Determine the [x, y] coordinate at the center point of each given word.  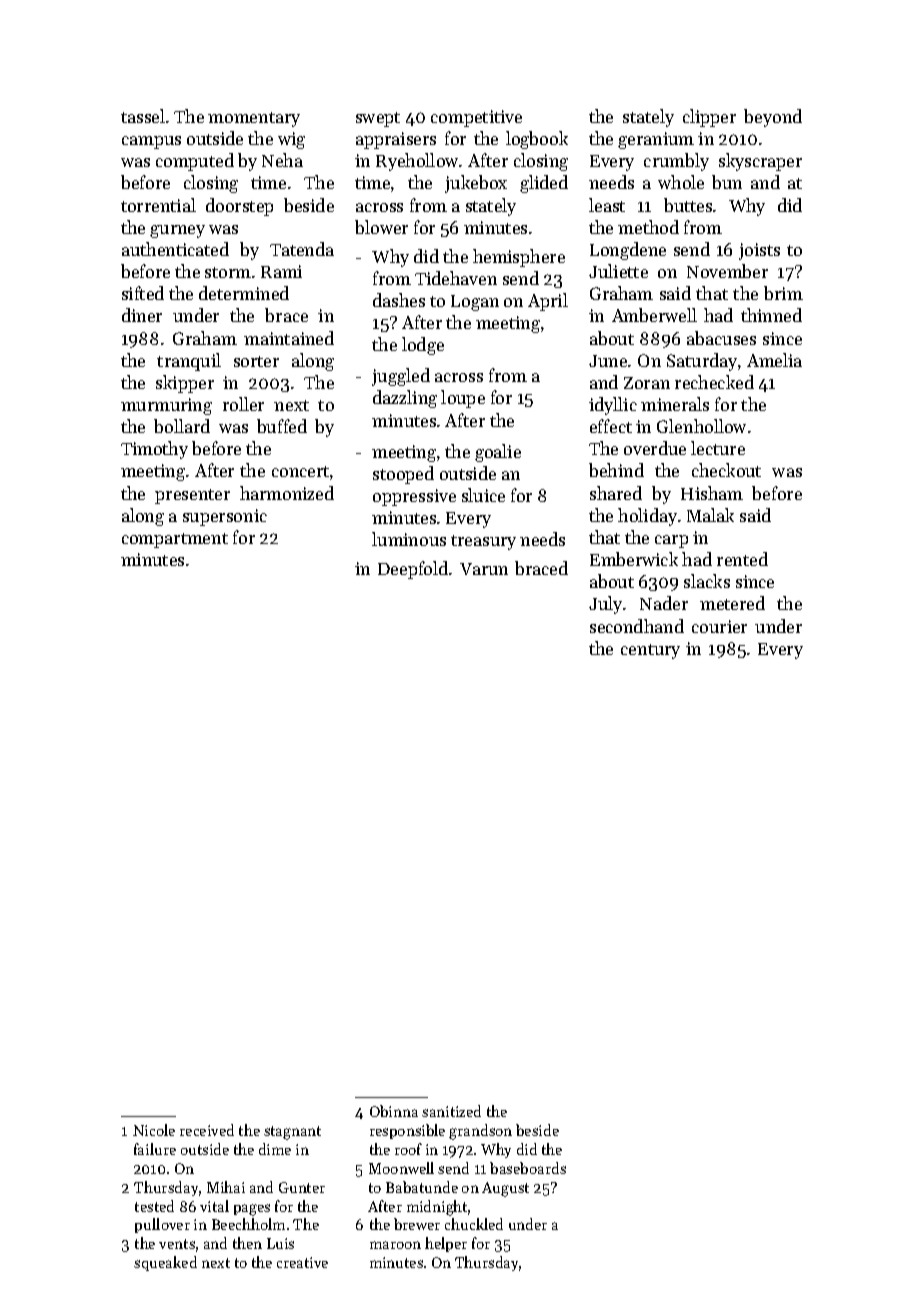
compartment [175, 540]
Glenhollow [701, 426]
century [650, 651]
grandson [480, 1132]
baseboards [528, 1168]
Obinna [394, 1111]
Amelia [774, 360]
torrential [158, 205]
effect [611, 426]
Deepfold [413, 570]
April [548, 302]
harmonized [287, 493]
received [207, 1130]
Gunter [302, 1187]
